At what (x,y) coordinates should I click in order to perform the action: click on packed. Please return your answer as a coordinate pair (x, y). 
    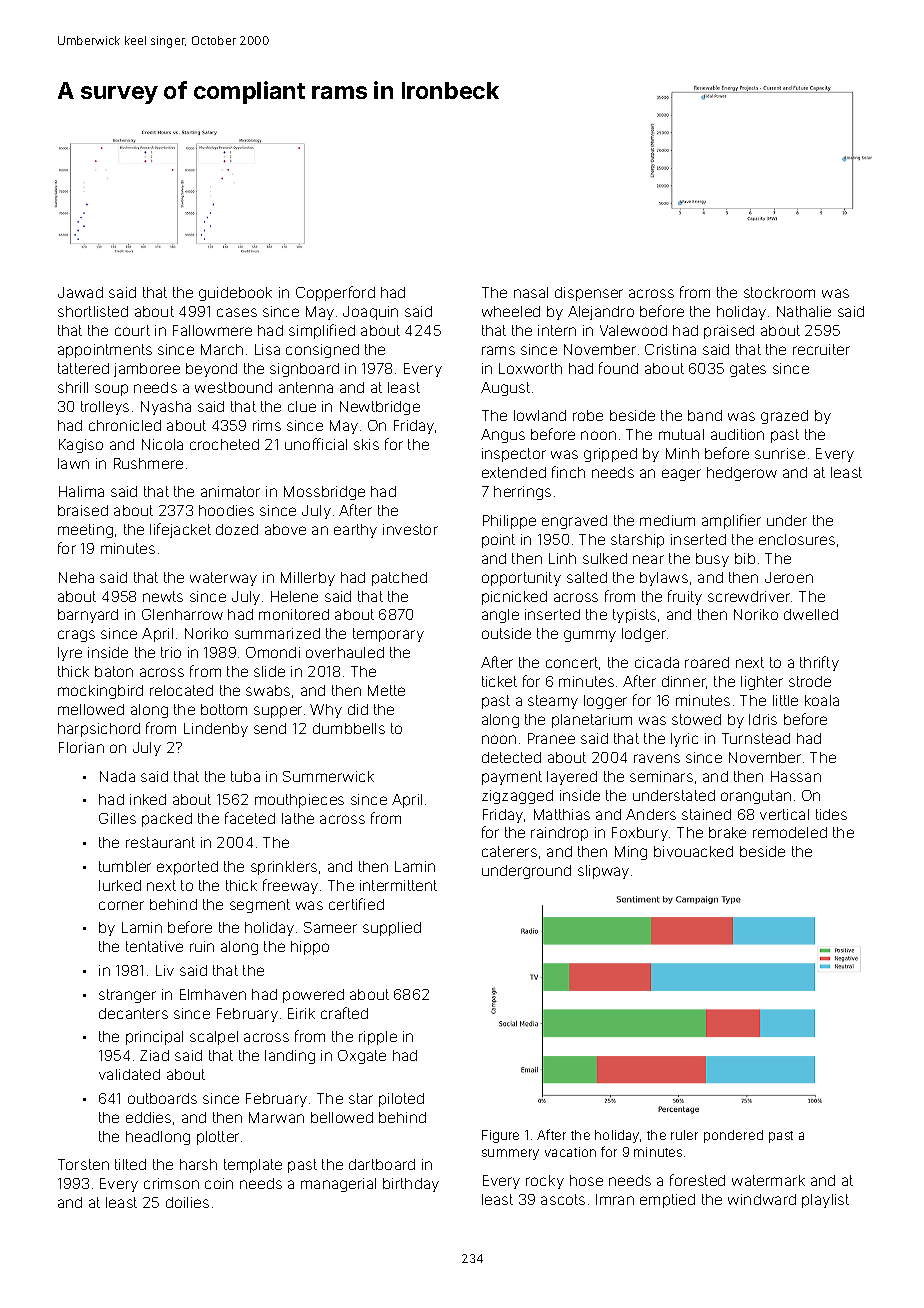
    Looking at the image, I should click on (167, 820).
